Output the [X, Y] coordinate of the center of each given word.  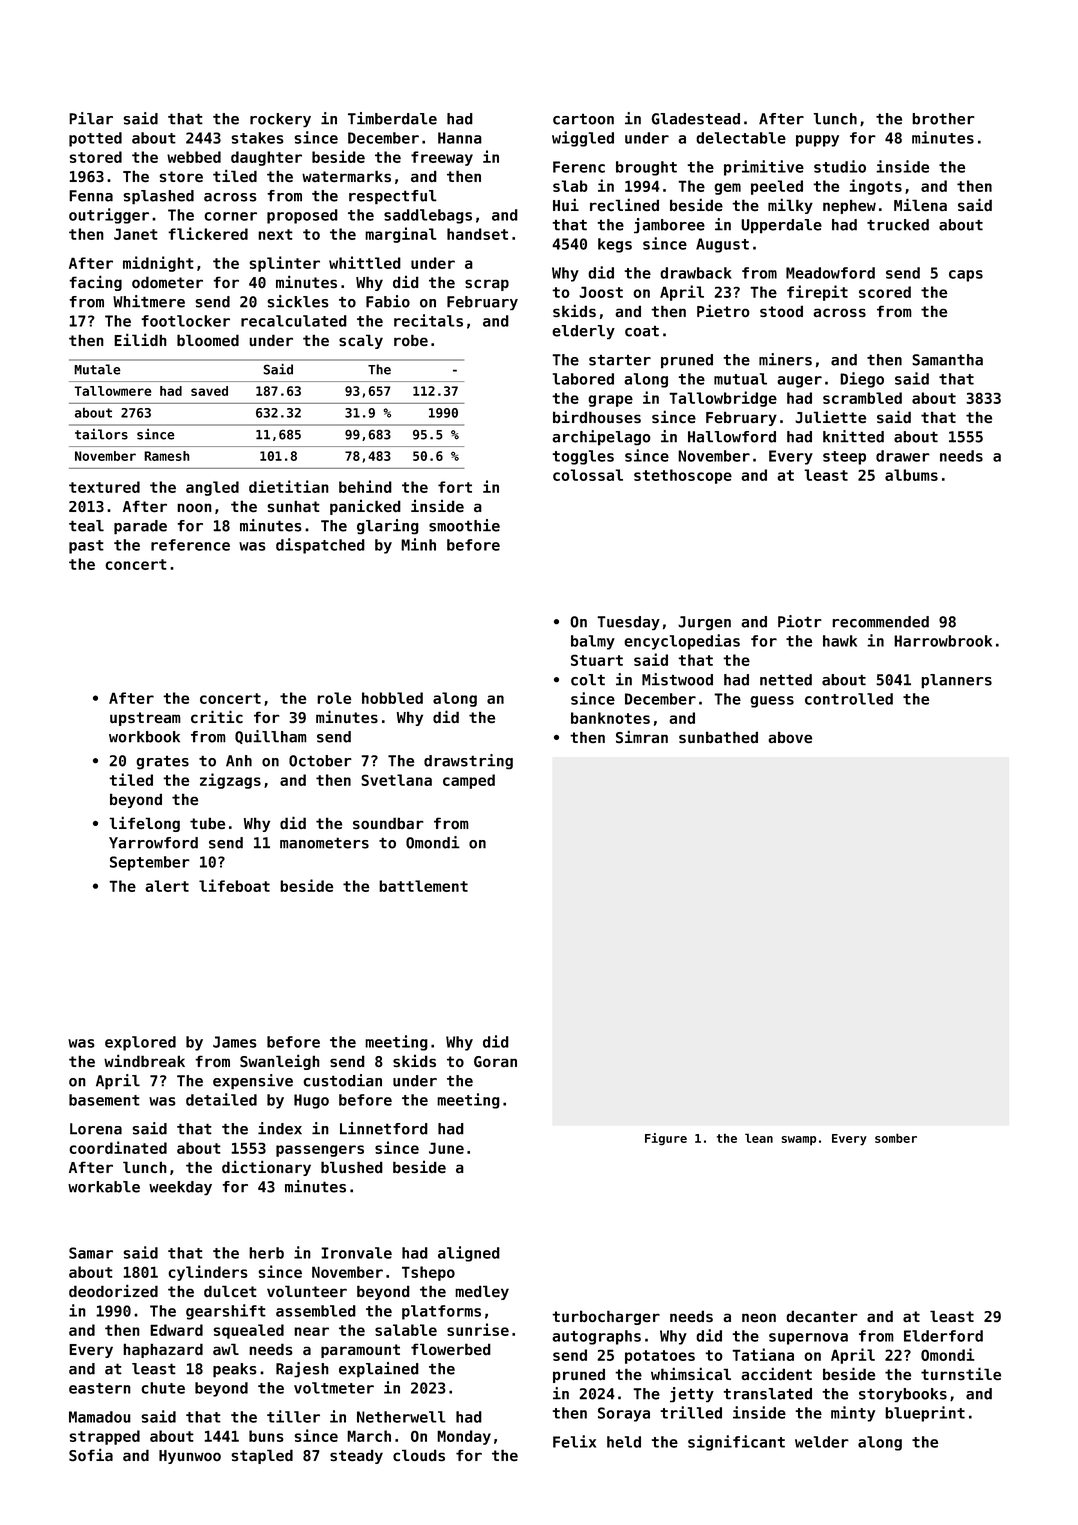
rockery [280, 120]
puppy [817, 141]
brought [646, 168]
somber [896, 1138]
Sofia [91, 1454]
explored [140, 1043]
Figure [666, 1139]
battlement [423, 886]
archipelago [601, 438]
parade [140, 527]
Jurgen [704, 623]
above [790, 737]
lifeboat [234, 885]
